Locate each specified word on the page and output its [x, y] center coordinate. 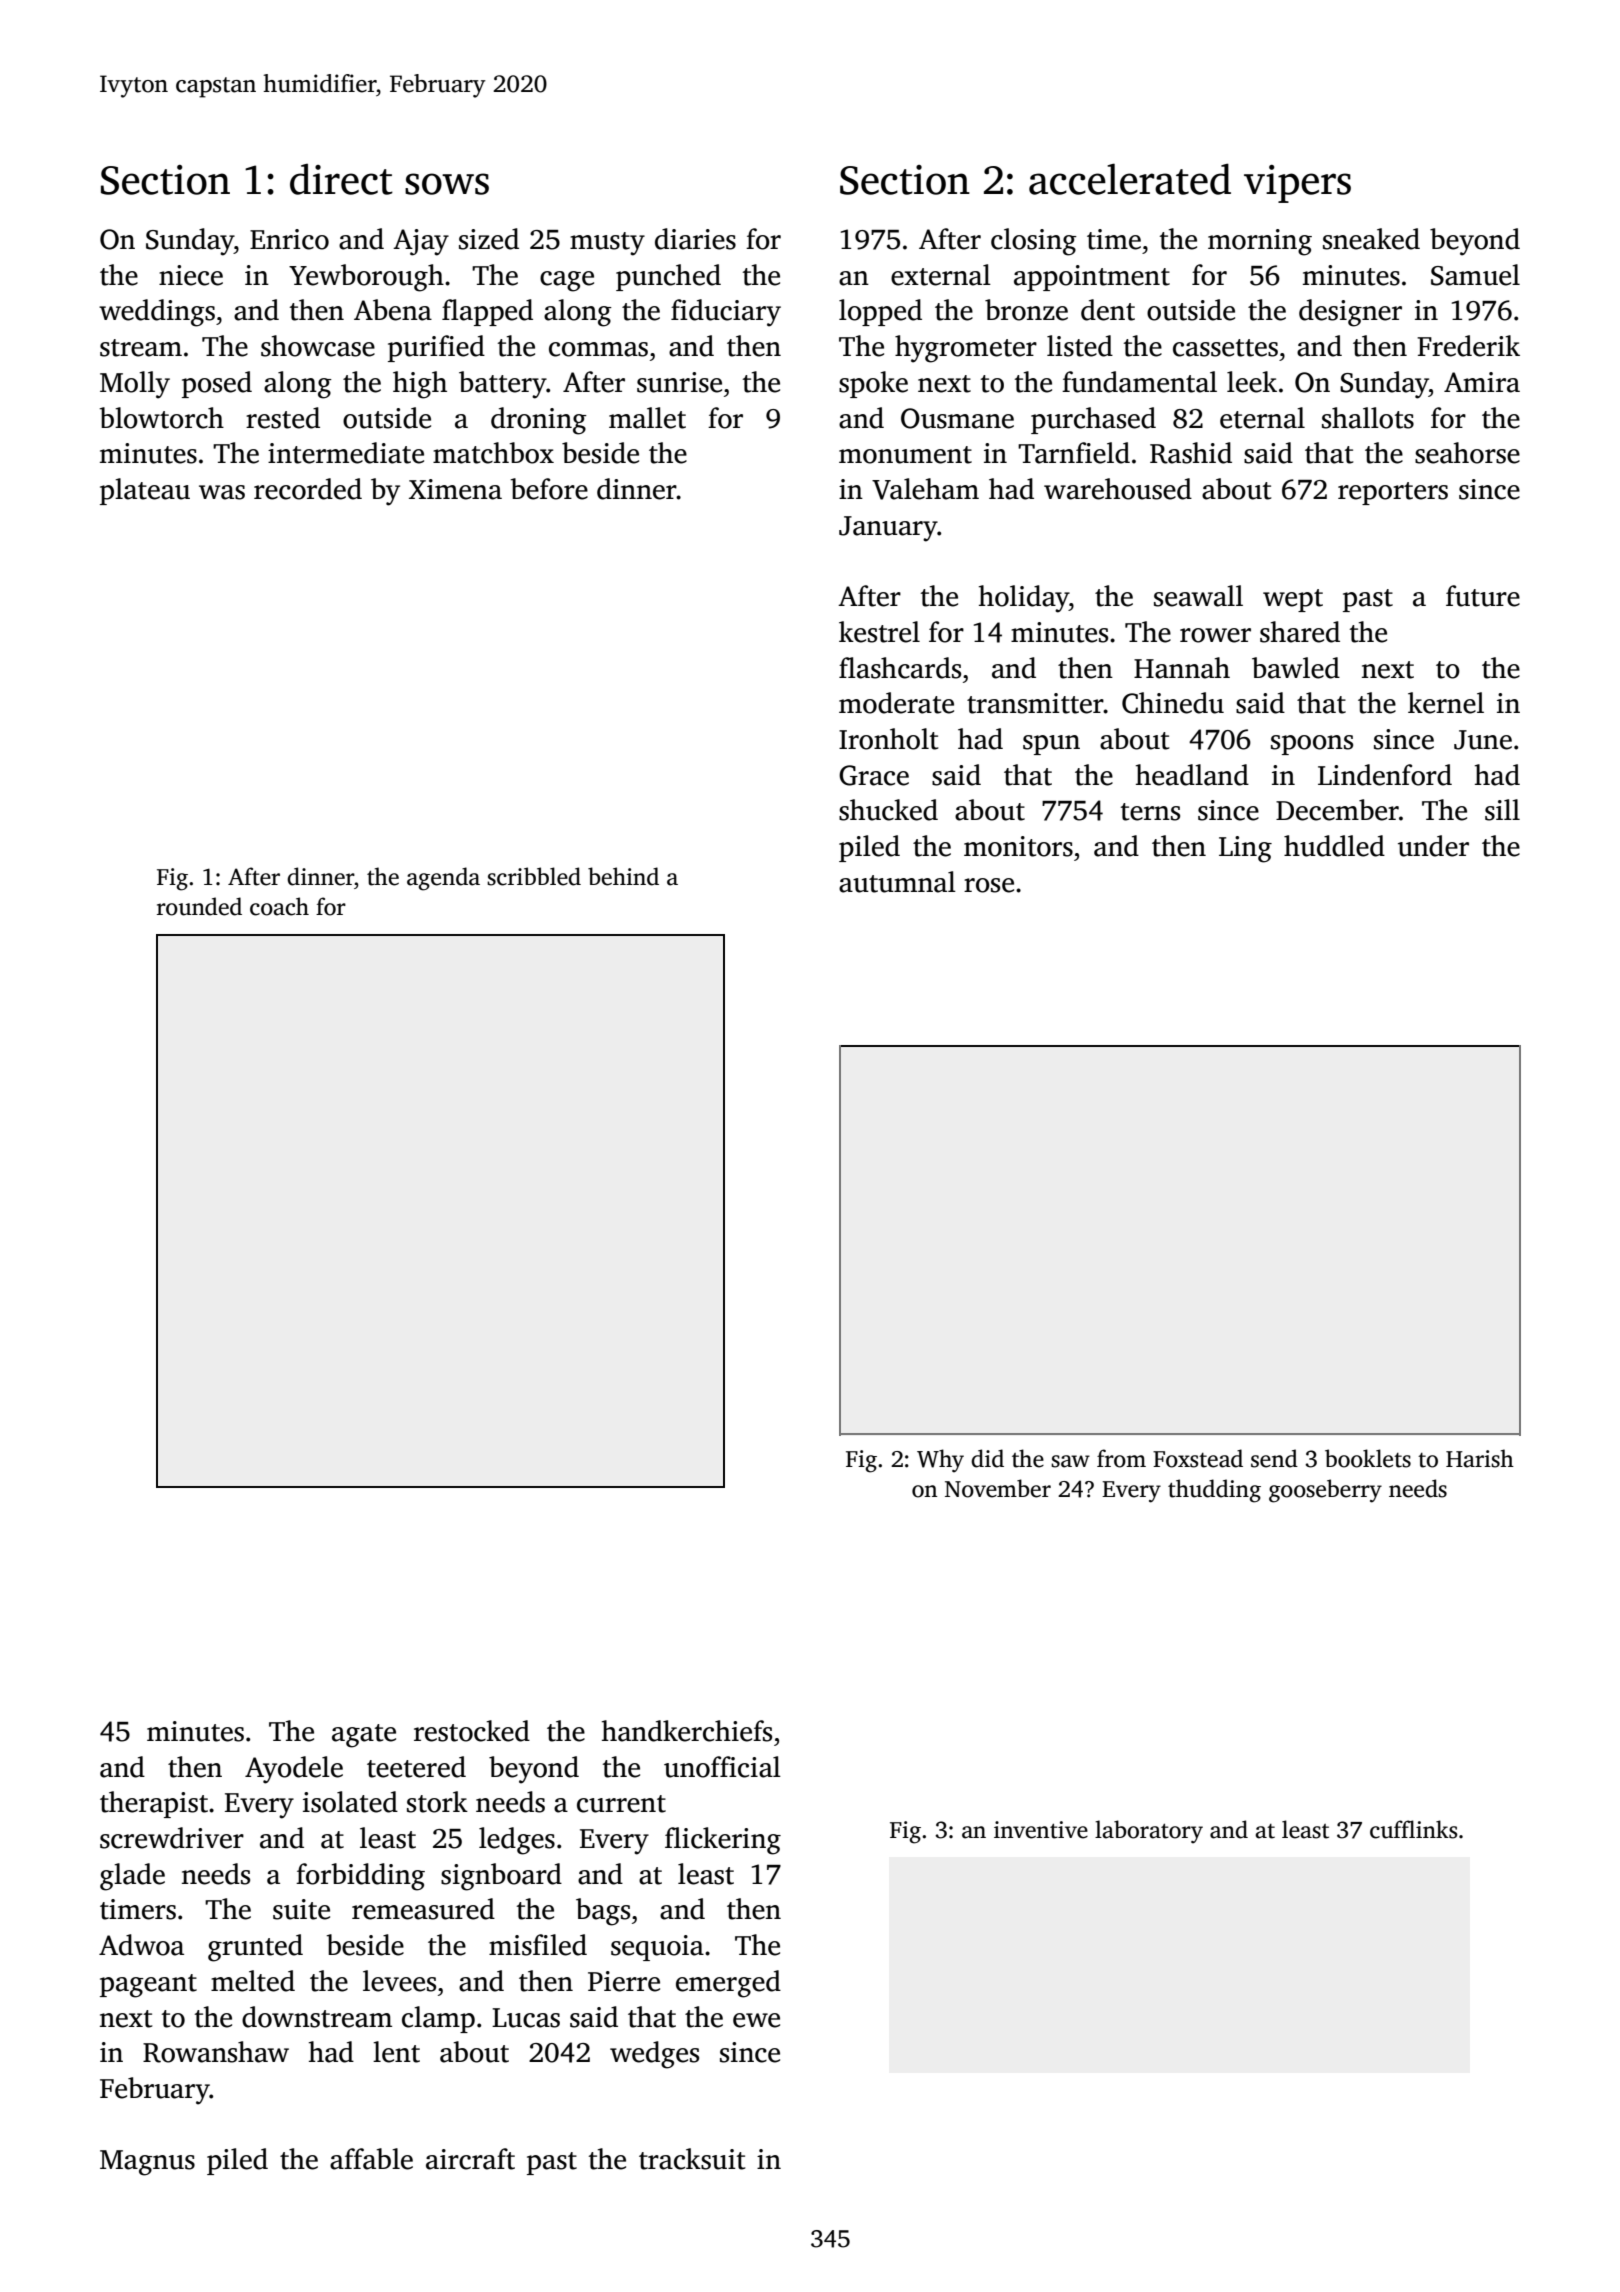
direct [341, 179]
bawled [1296, 668]
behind [623, 876]
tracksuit [692, 2159]
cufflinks [1414, 1829]
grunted [255, 1948]
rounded [199, 906]
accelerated [1130, 179]
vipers [1297, 184]
